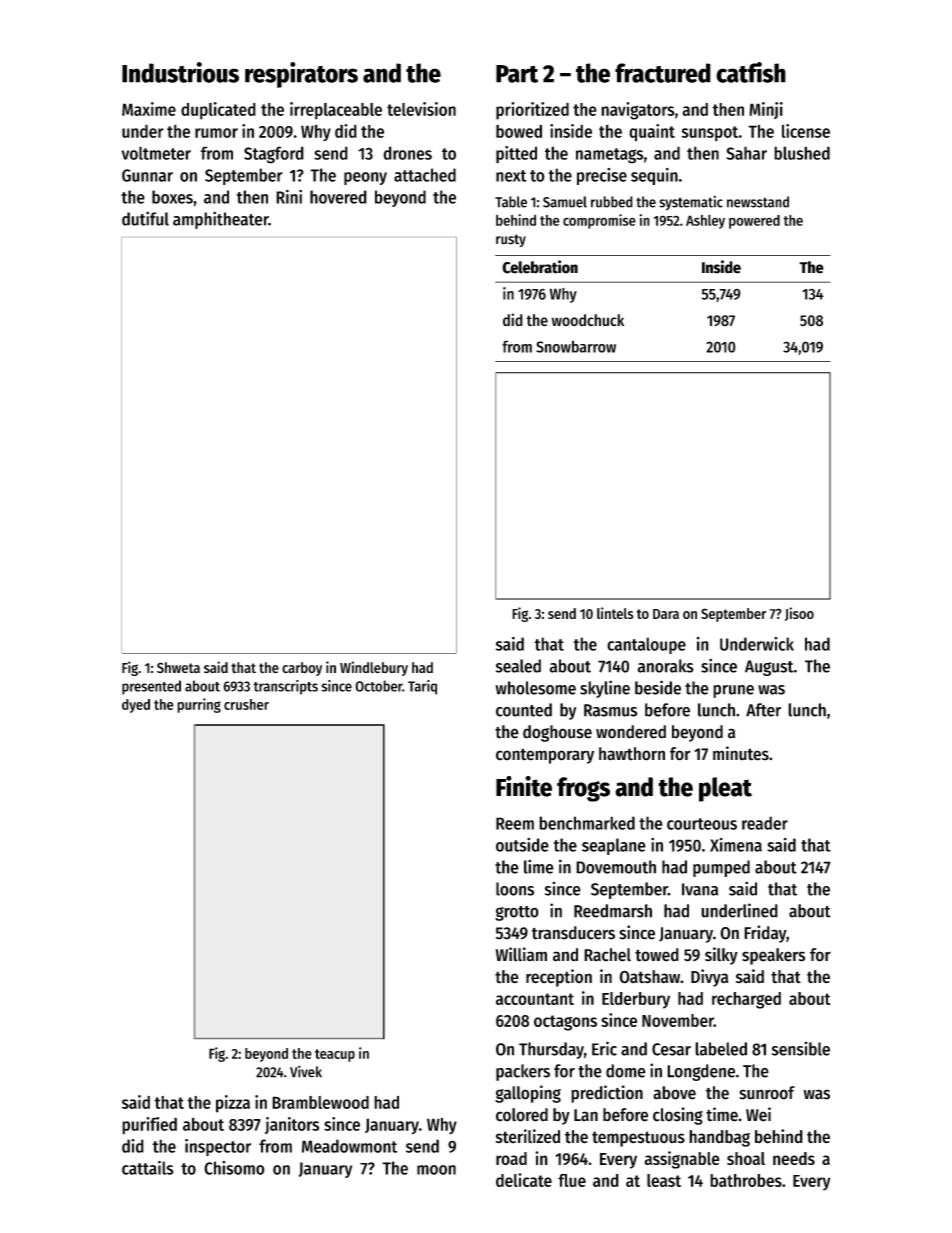 This document has height=1233, width=952. Describe the element at coordinates (136, 706) in the document. I see `dyed` at that location.
